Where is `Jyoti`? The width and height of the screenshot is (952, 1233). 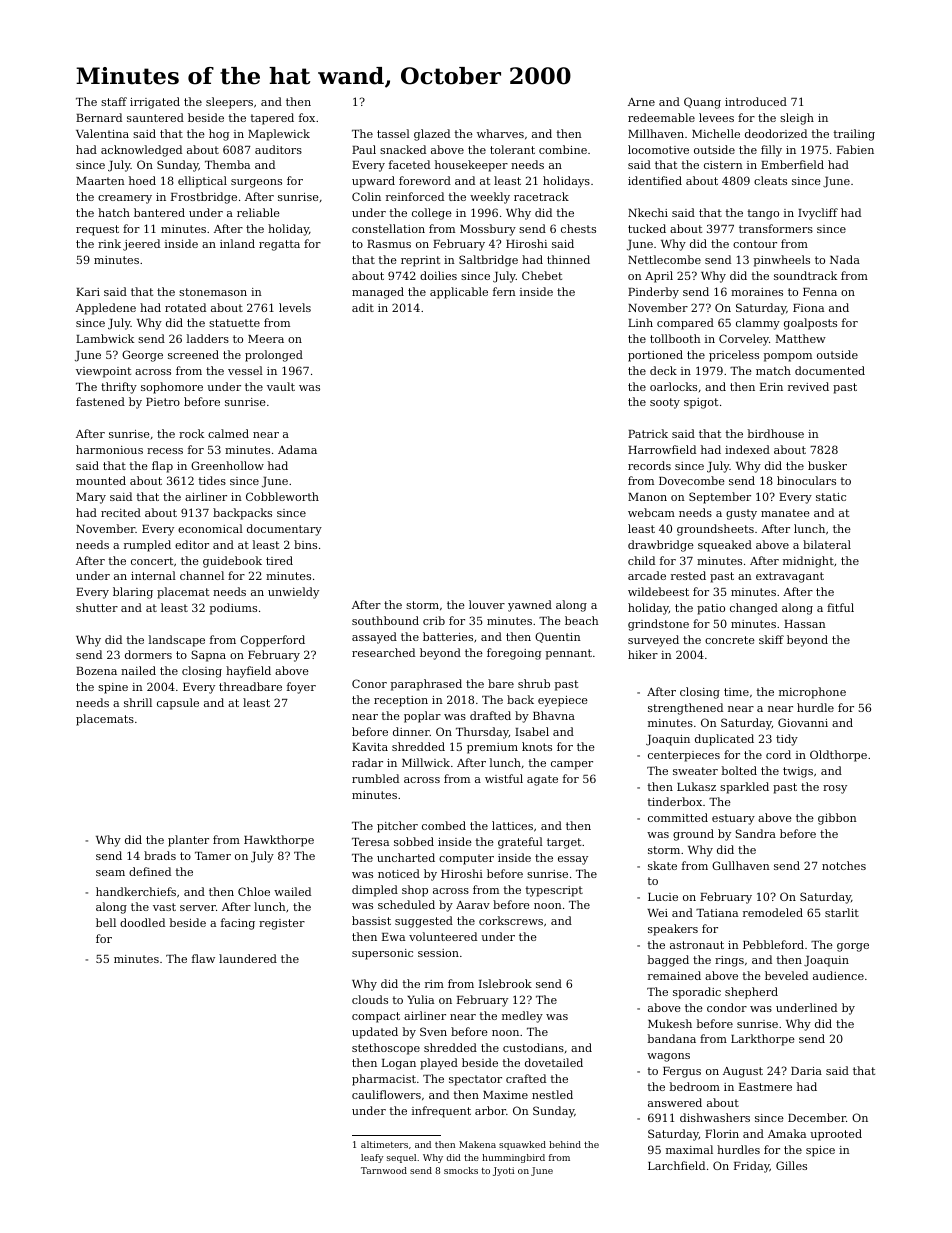
Jyoti is located at coordinates (503, 1171).
